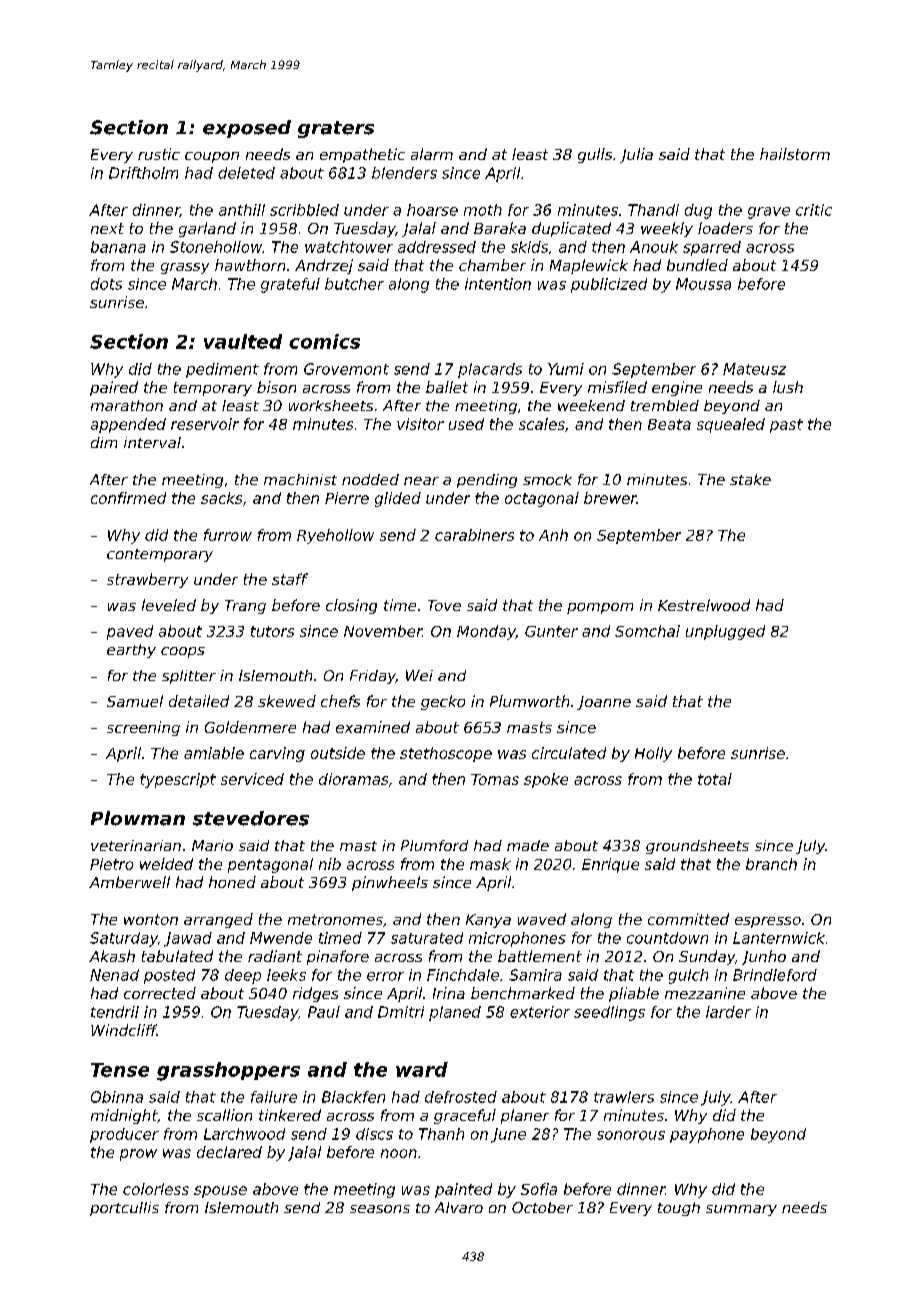  Describe the element at coordinates (221, 498) in the page. I see `sacks` at that location.
